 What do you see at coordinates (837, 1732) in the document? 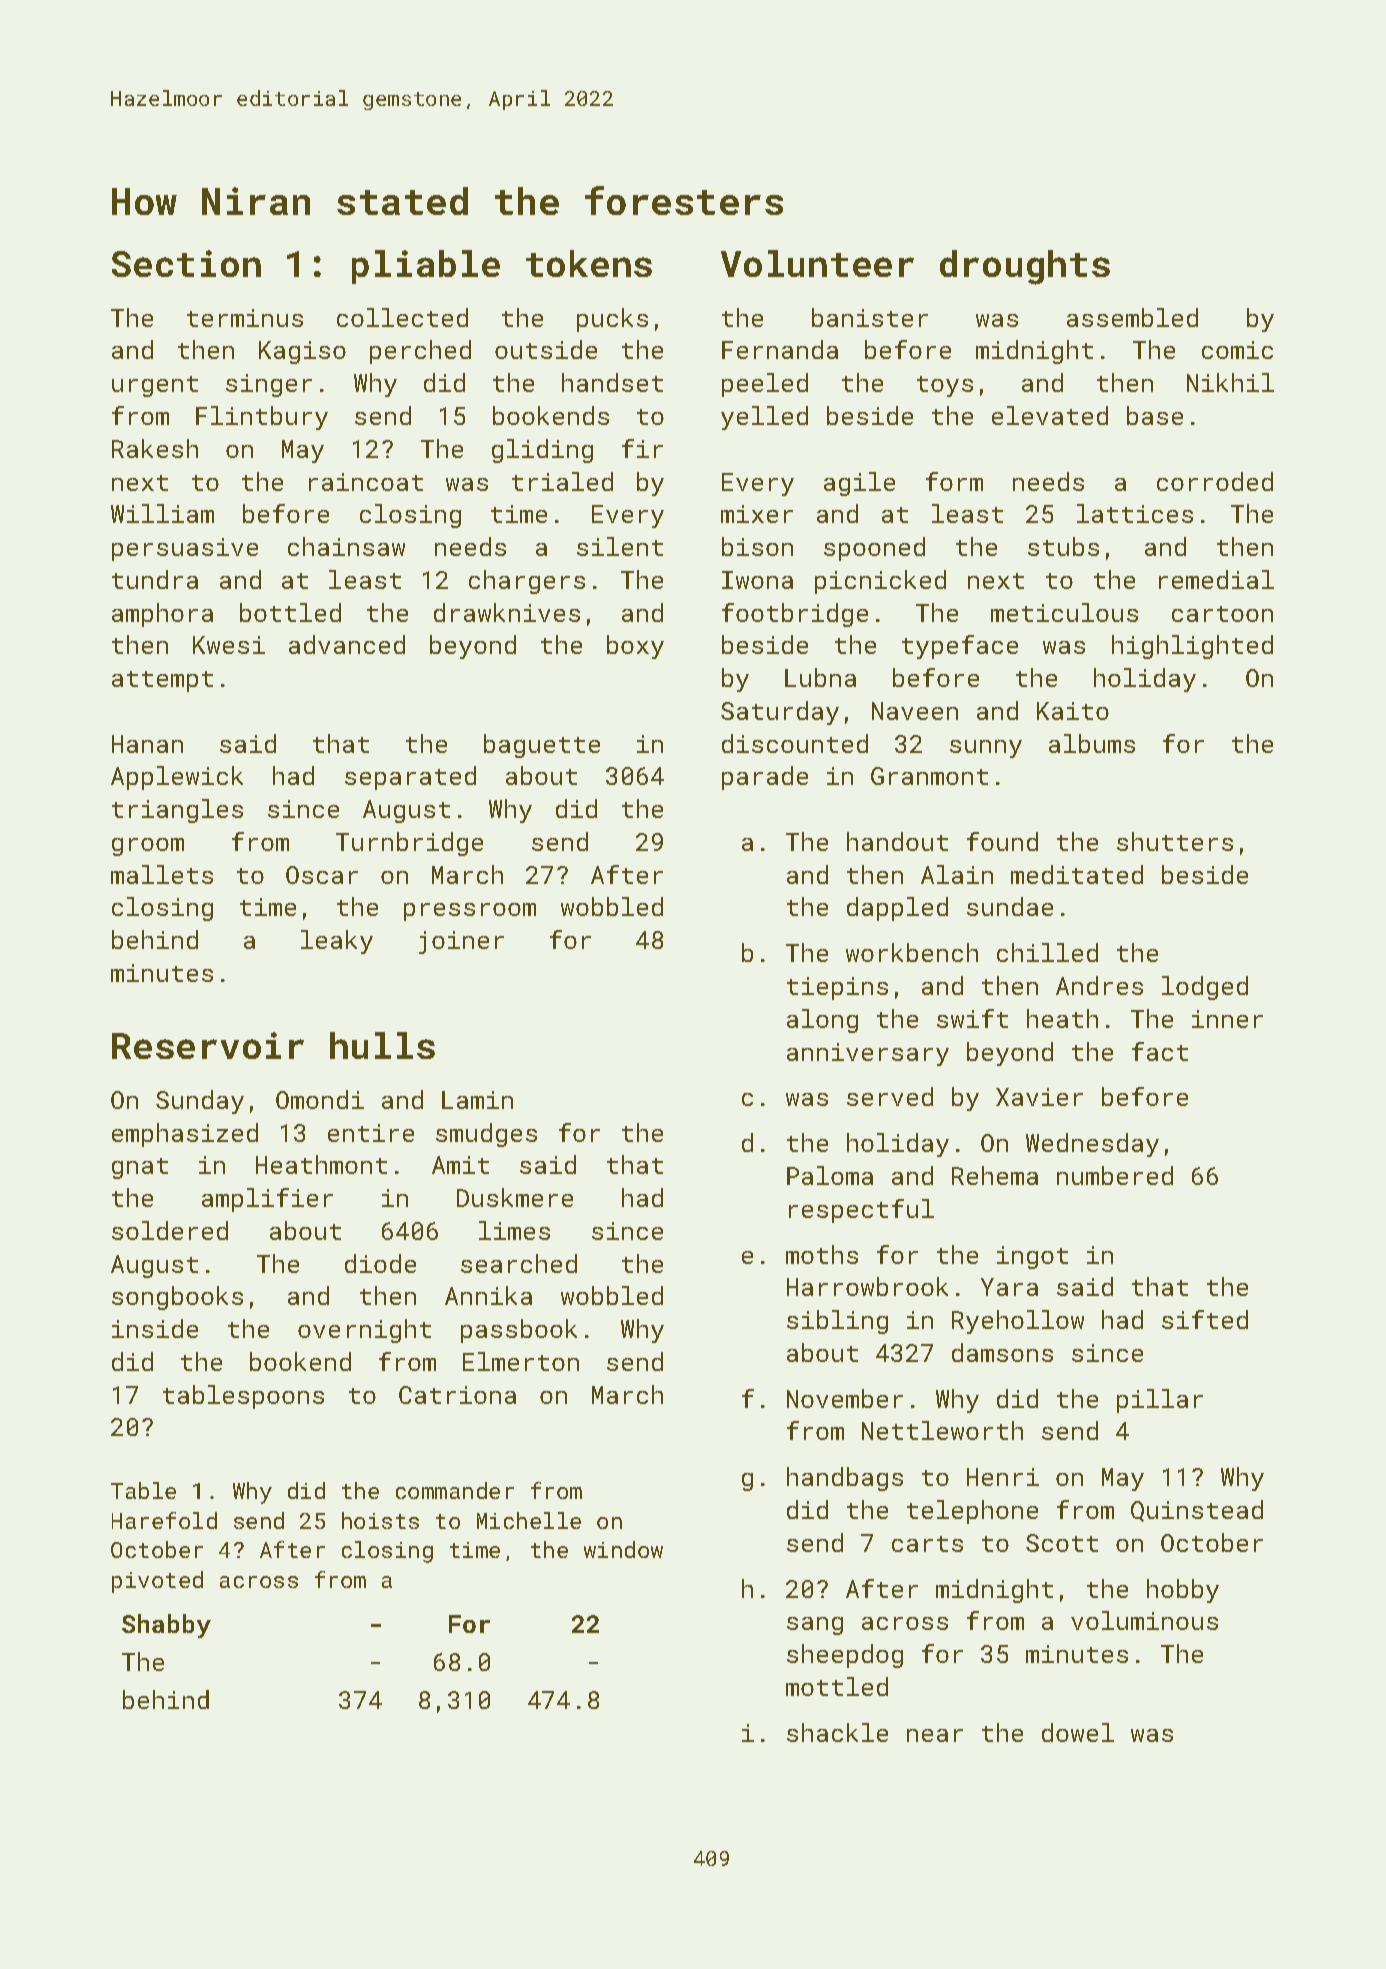
I see `shackle` at bounding box center [837, 1732].
